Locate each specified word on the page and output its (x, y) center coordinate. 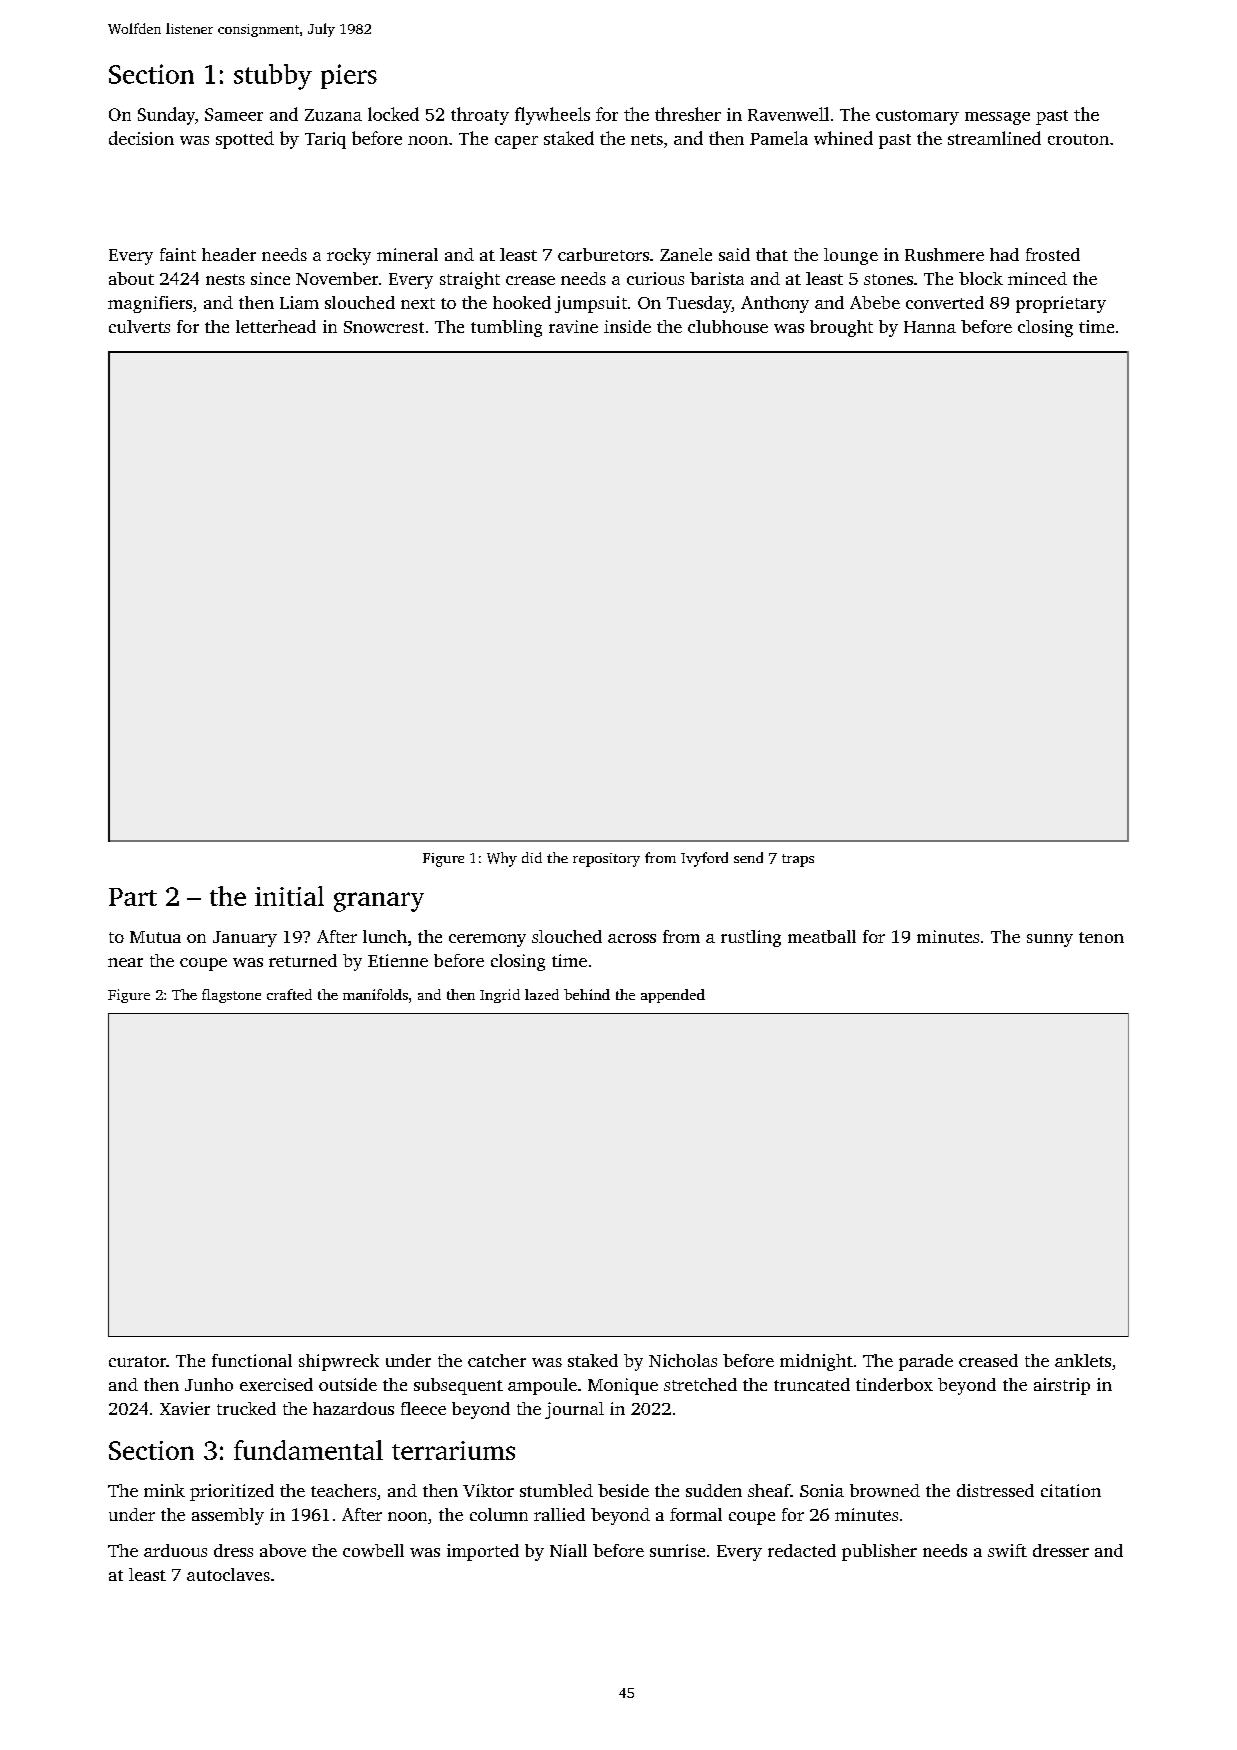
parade (926, 1362)
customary (917, 117)
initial (289, 896)
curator (137, 1361)
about (131, 278)
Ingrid (500, 996)
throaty (480, 116)
